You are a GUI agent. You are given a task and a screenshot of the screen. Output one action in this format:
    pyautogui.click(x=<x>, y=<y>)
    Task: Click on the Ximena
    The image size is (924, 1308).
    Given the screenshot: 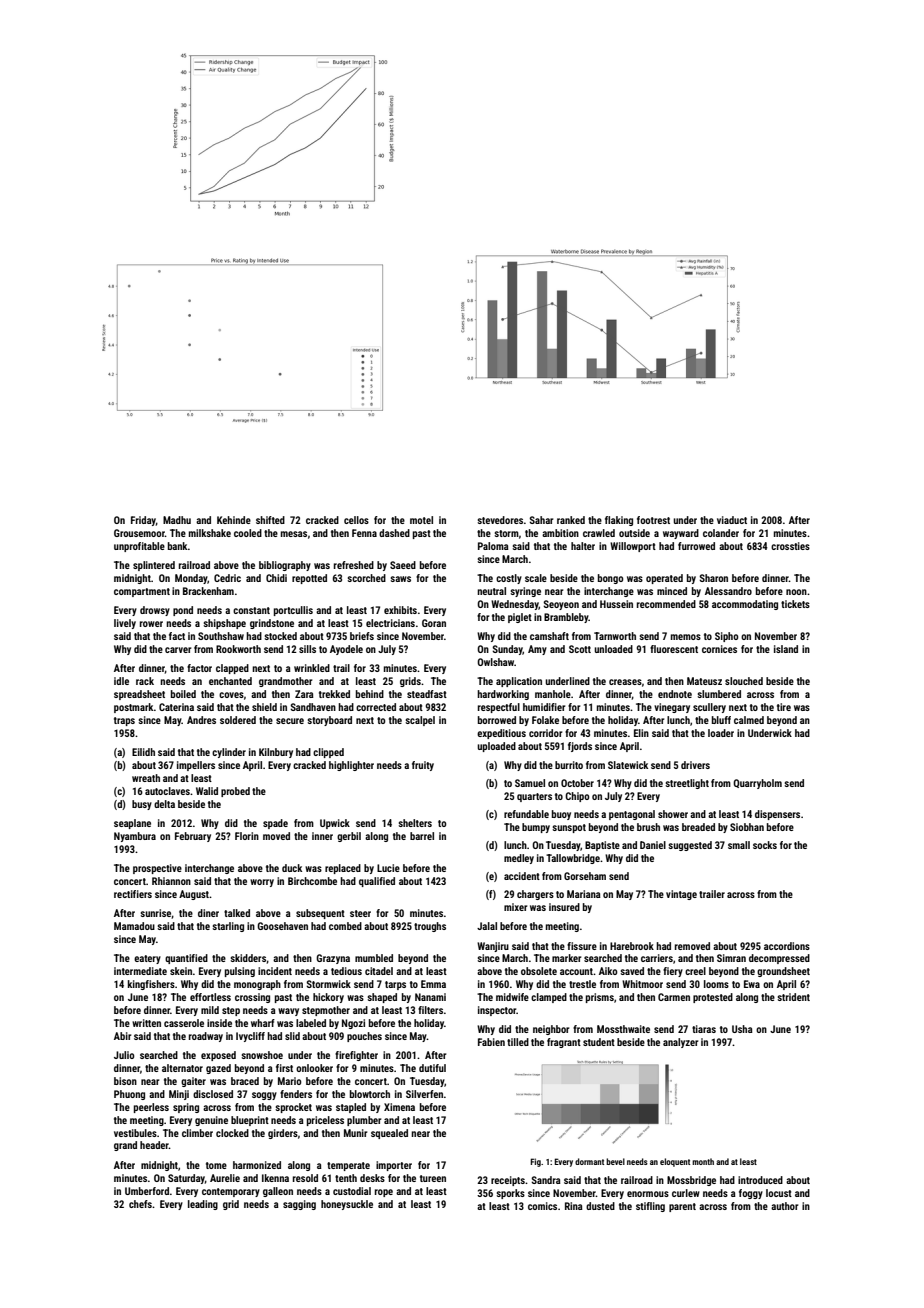 What is the action you would take?
    pyautogui.click(x=399, y=1107)
